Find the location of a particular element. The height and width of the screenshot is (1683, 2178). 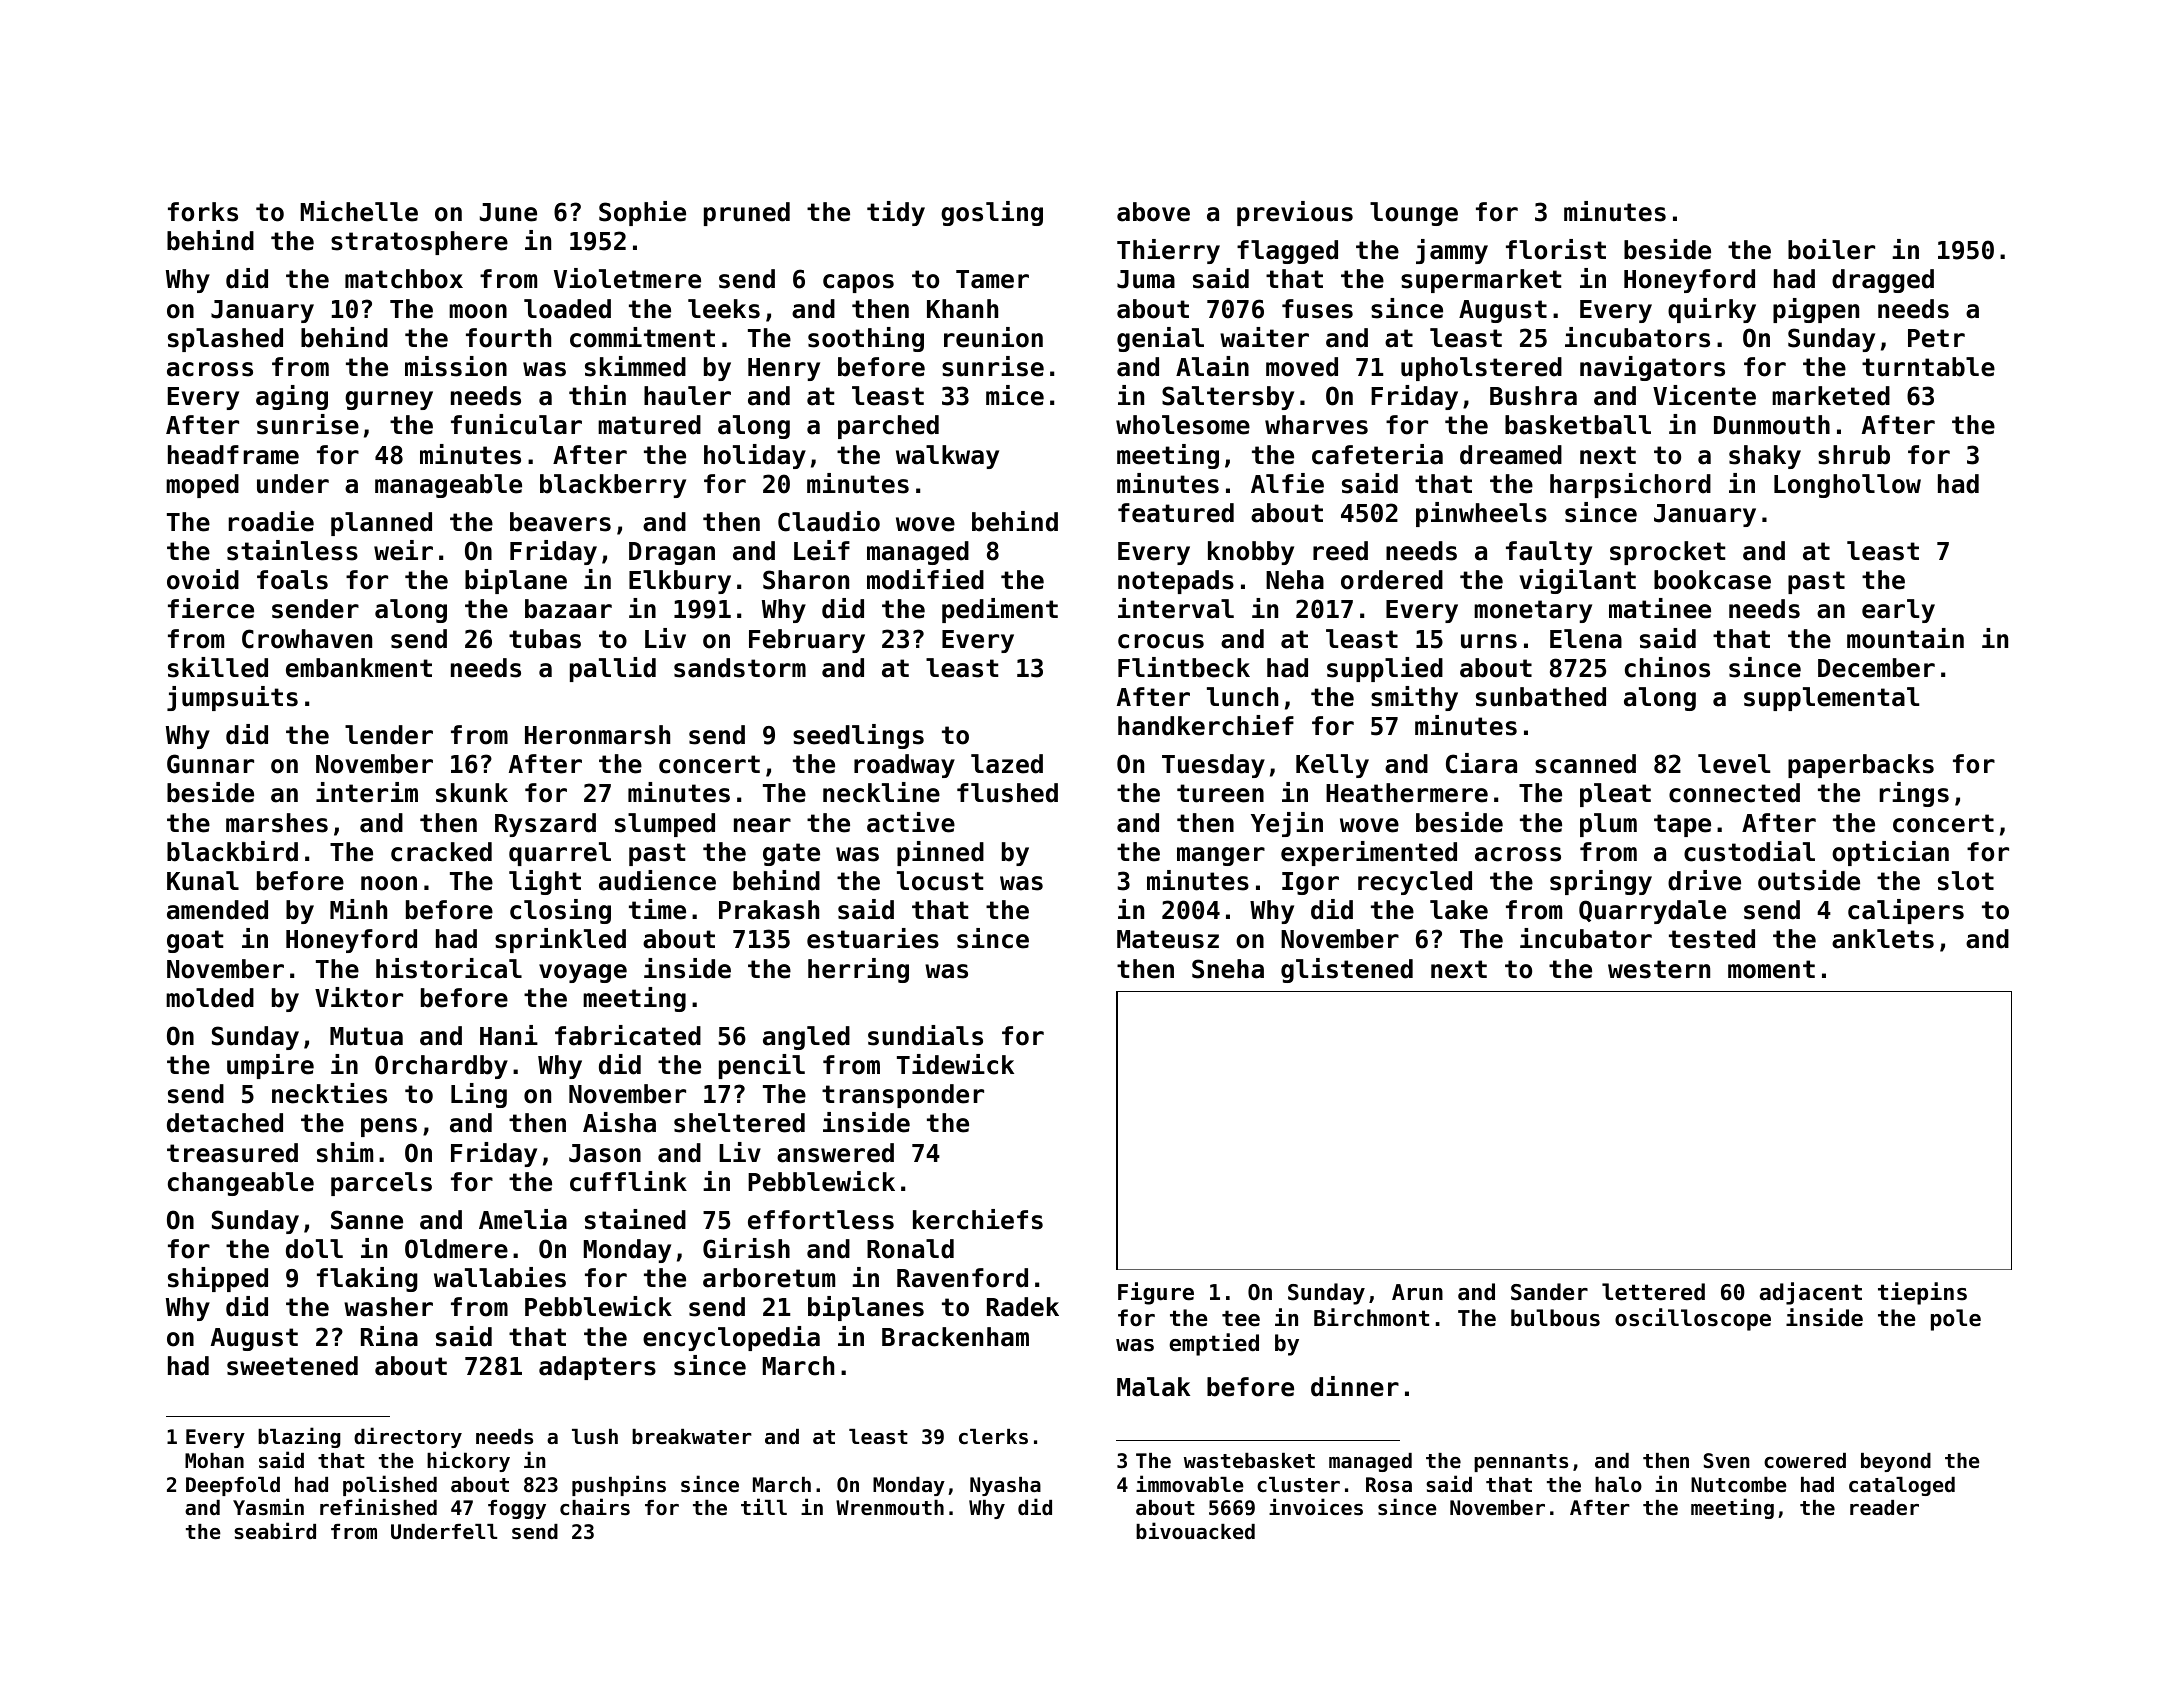

tubas is located at coordinates (545, 639).
